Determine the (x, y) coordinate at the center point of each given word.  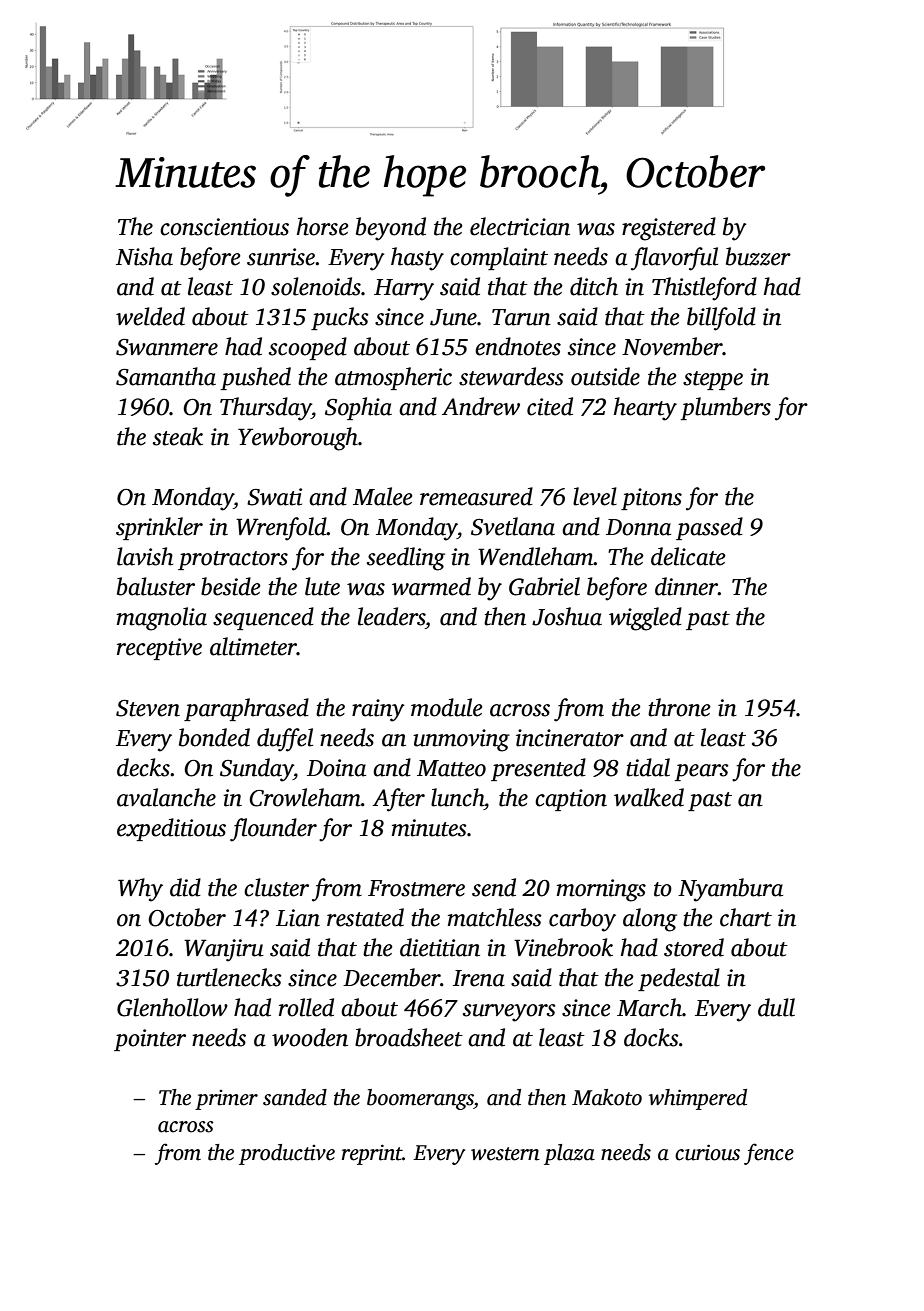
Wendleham (536, 556)
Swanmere (167, 347)
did (185, 887)
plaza (569, 1154)
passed (709, 528)
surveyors (509, 1013)
